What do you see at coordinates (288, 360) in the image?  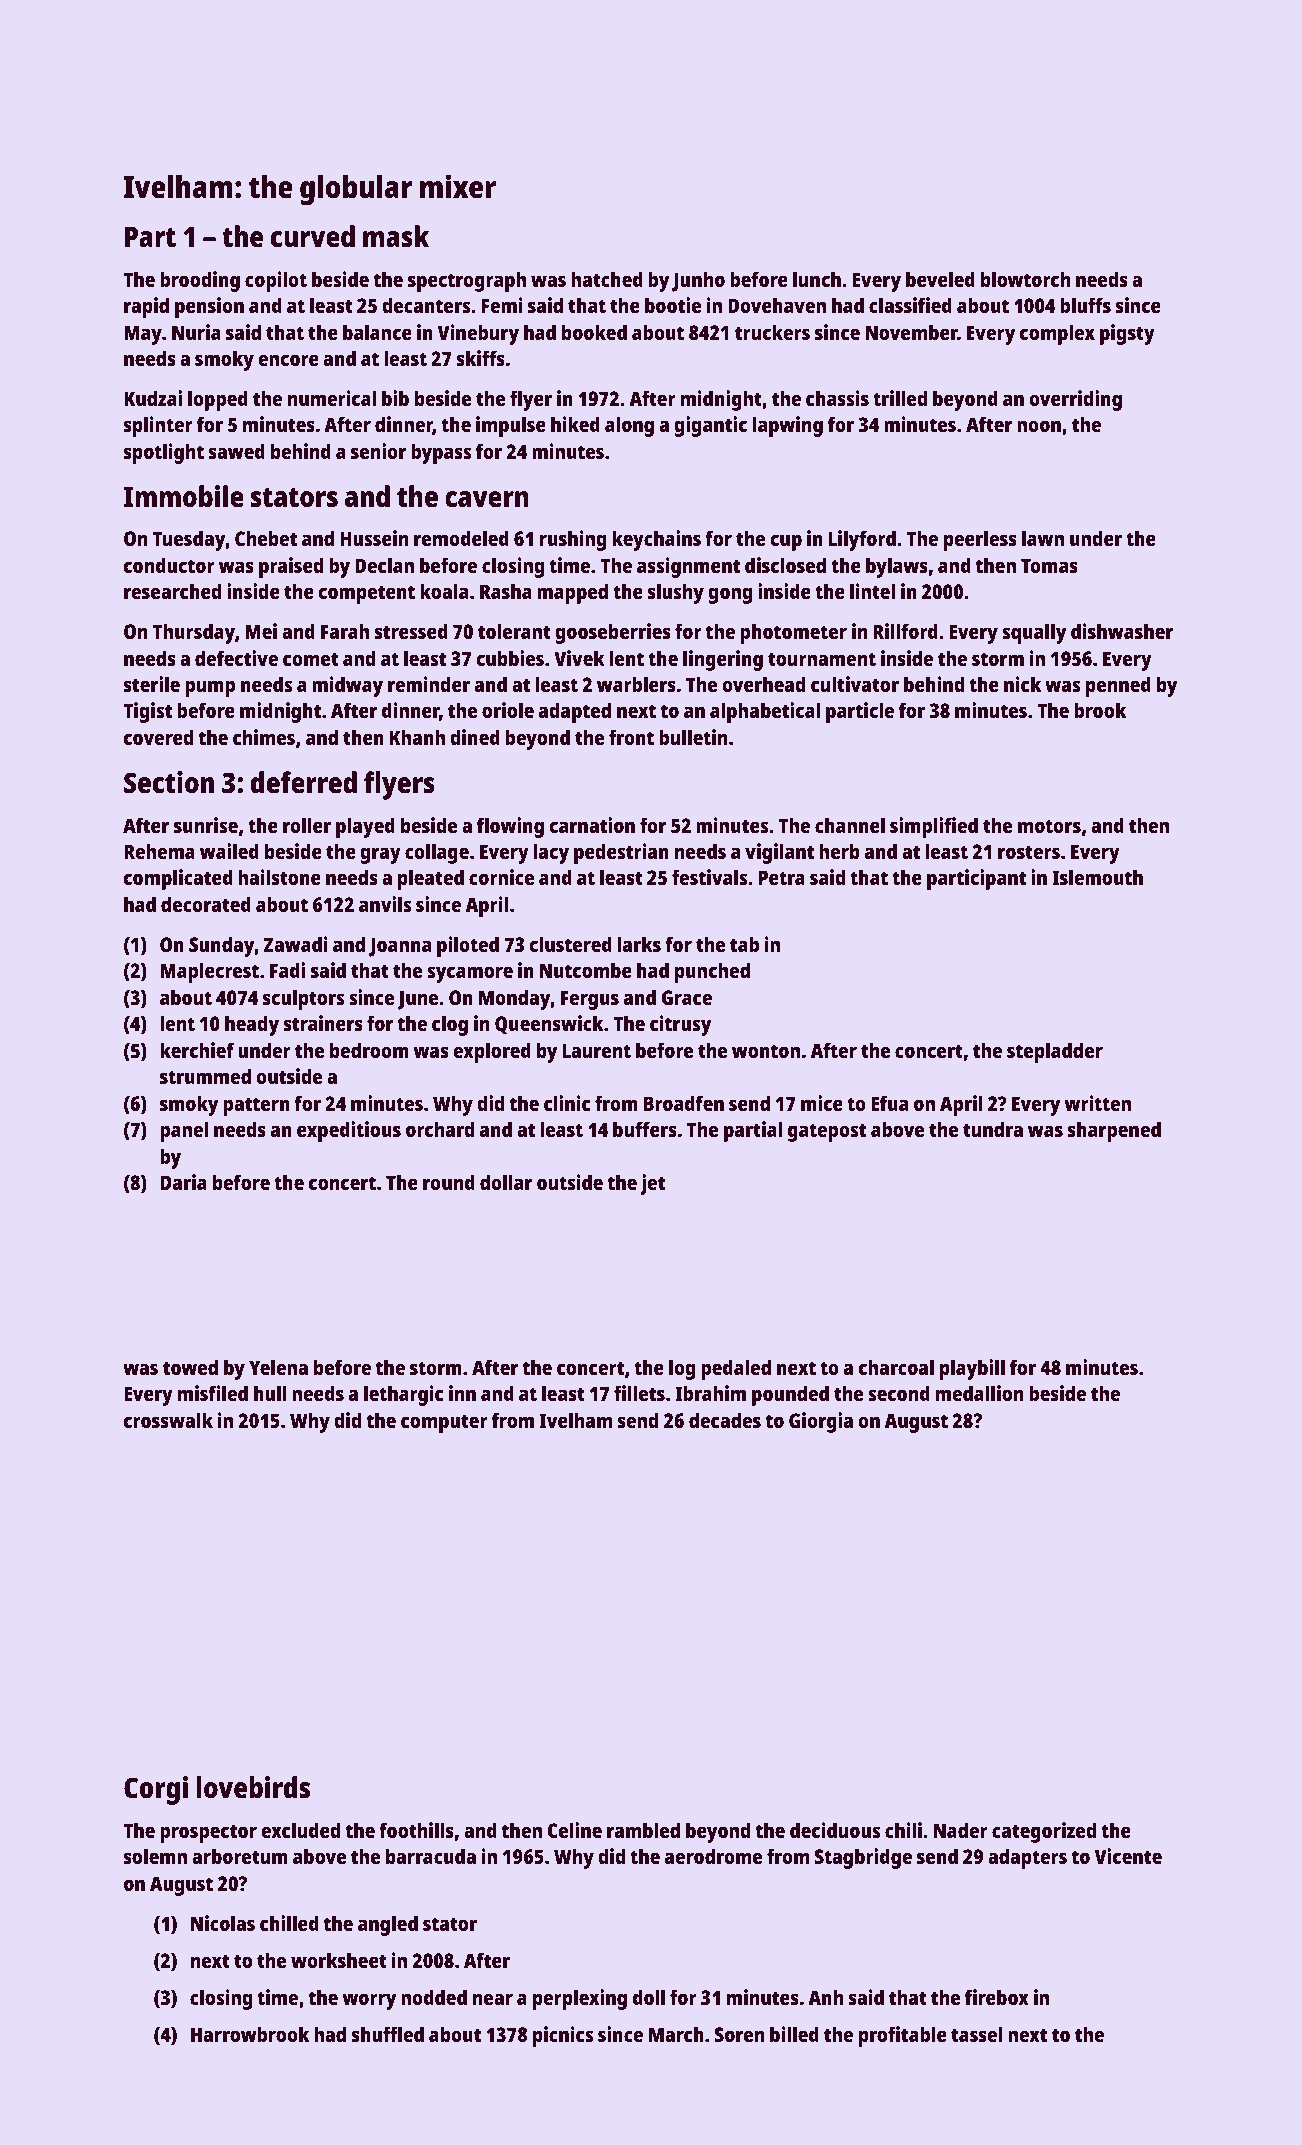 I see `encore` at bounding box center [288, 360].
